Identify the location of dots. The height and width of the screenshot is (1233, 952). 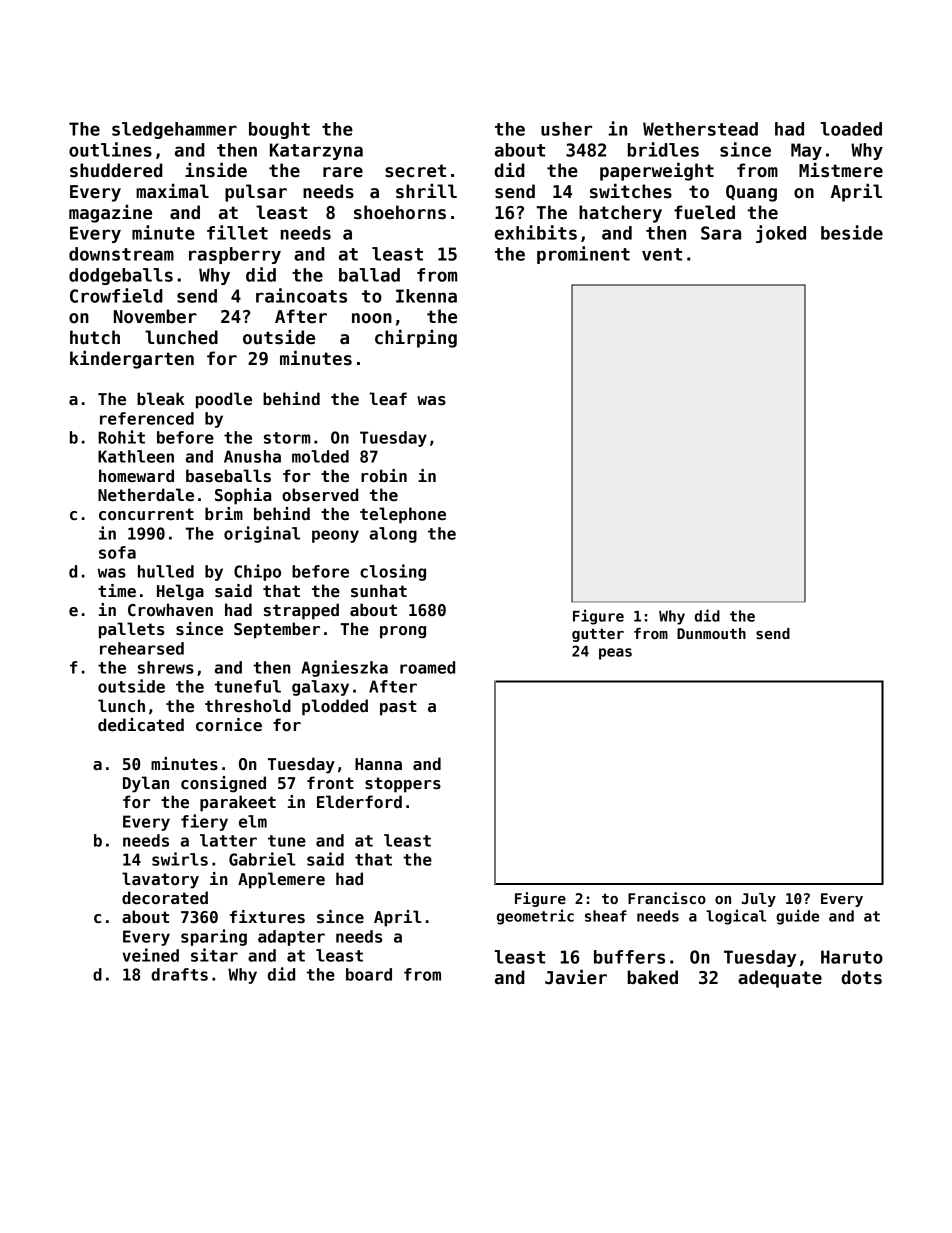
(862, 977).
